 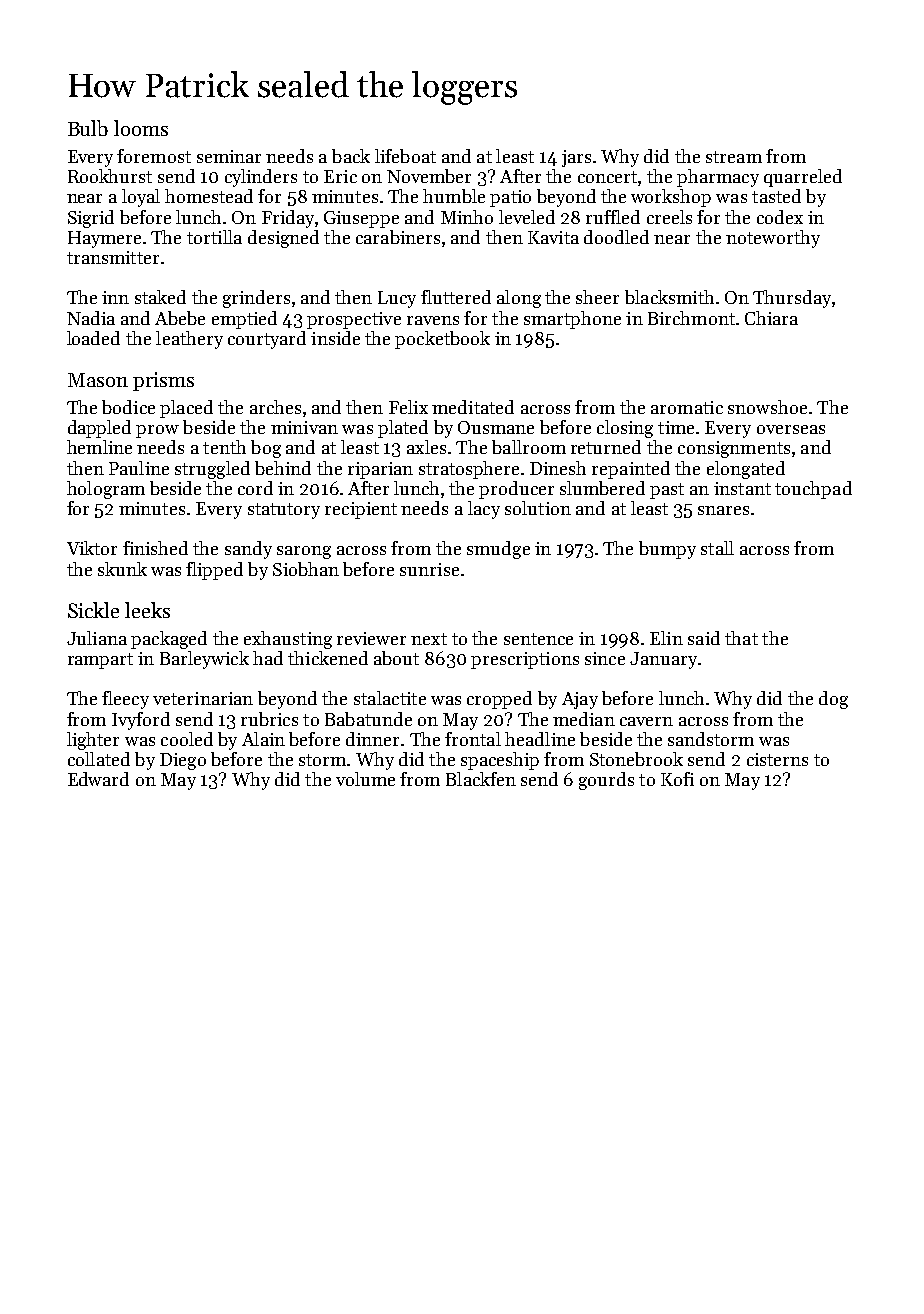 What do you see at coordinates (496, 427) in the document?
I see `Ousmane` at bounding box center [496, 427].
